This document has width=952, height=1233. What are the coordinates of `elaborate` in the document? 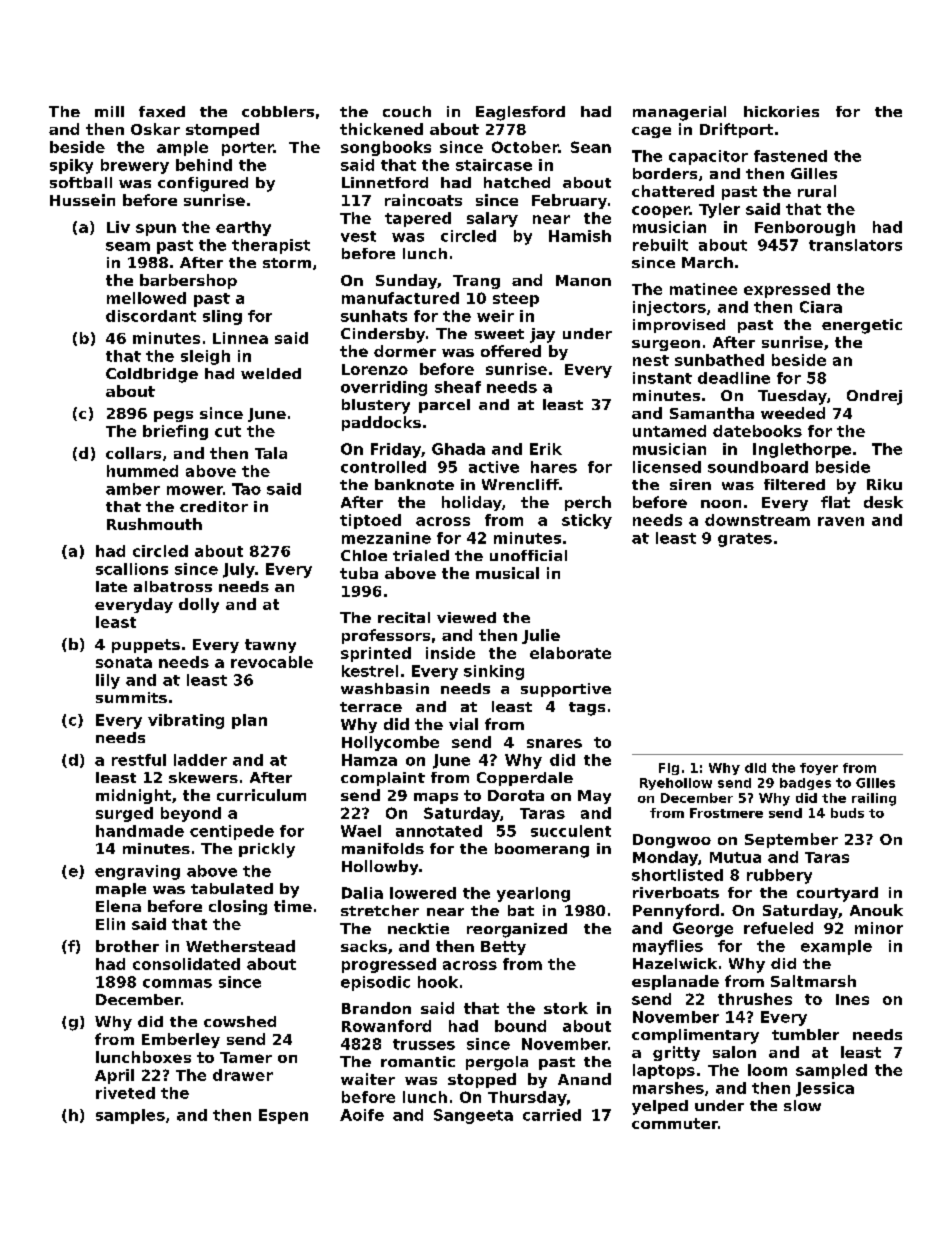 It's located at (570, 653).
